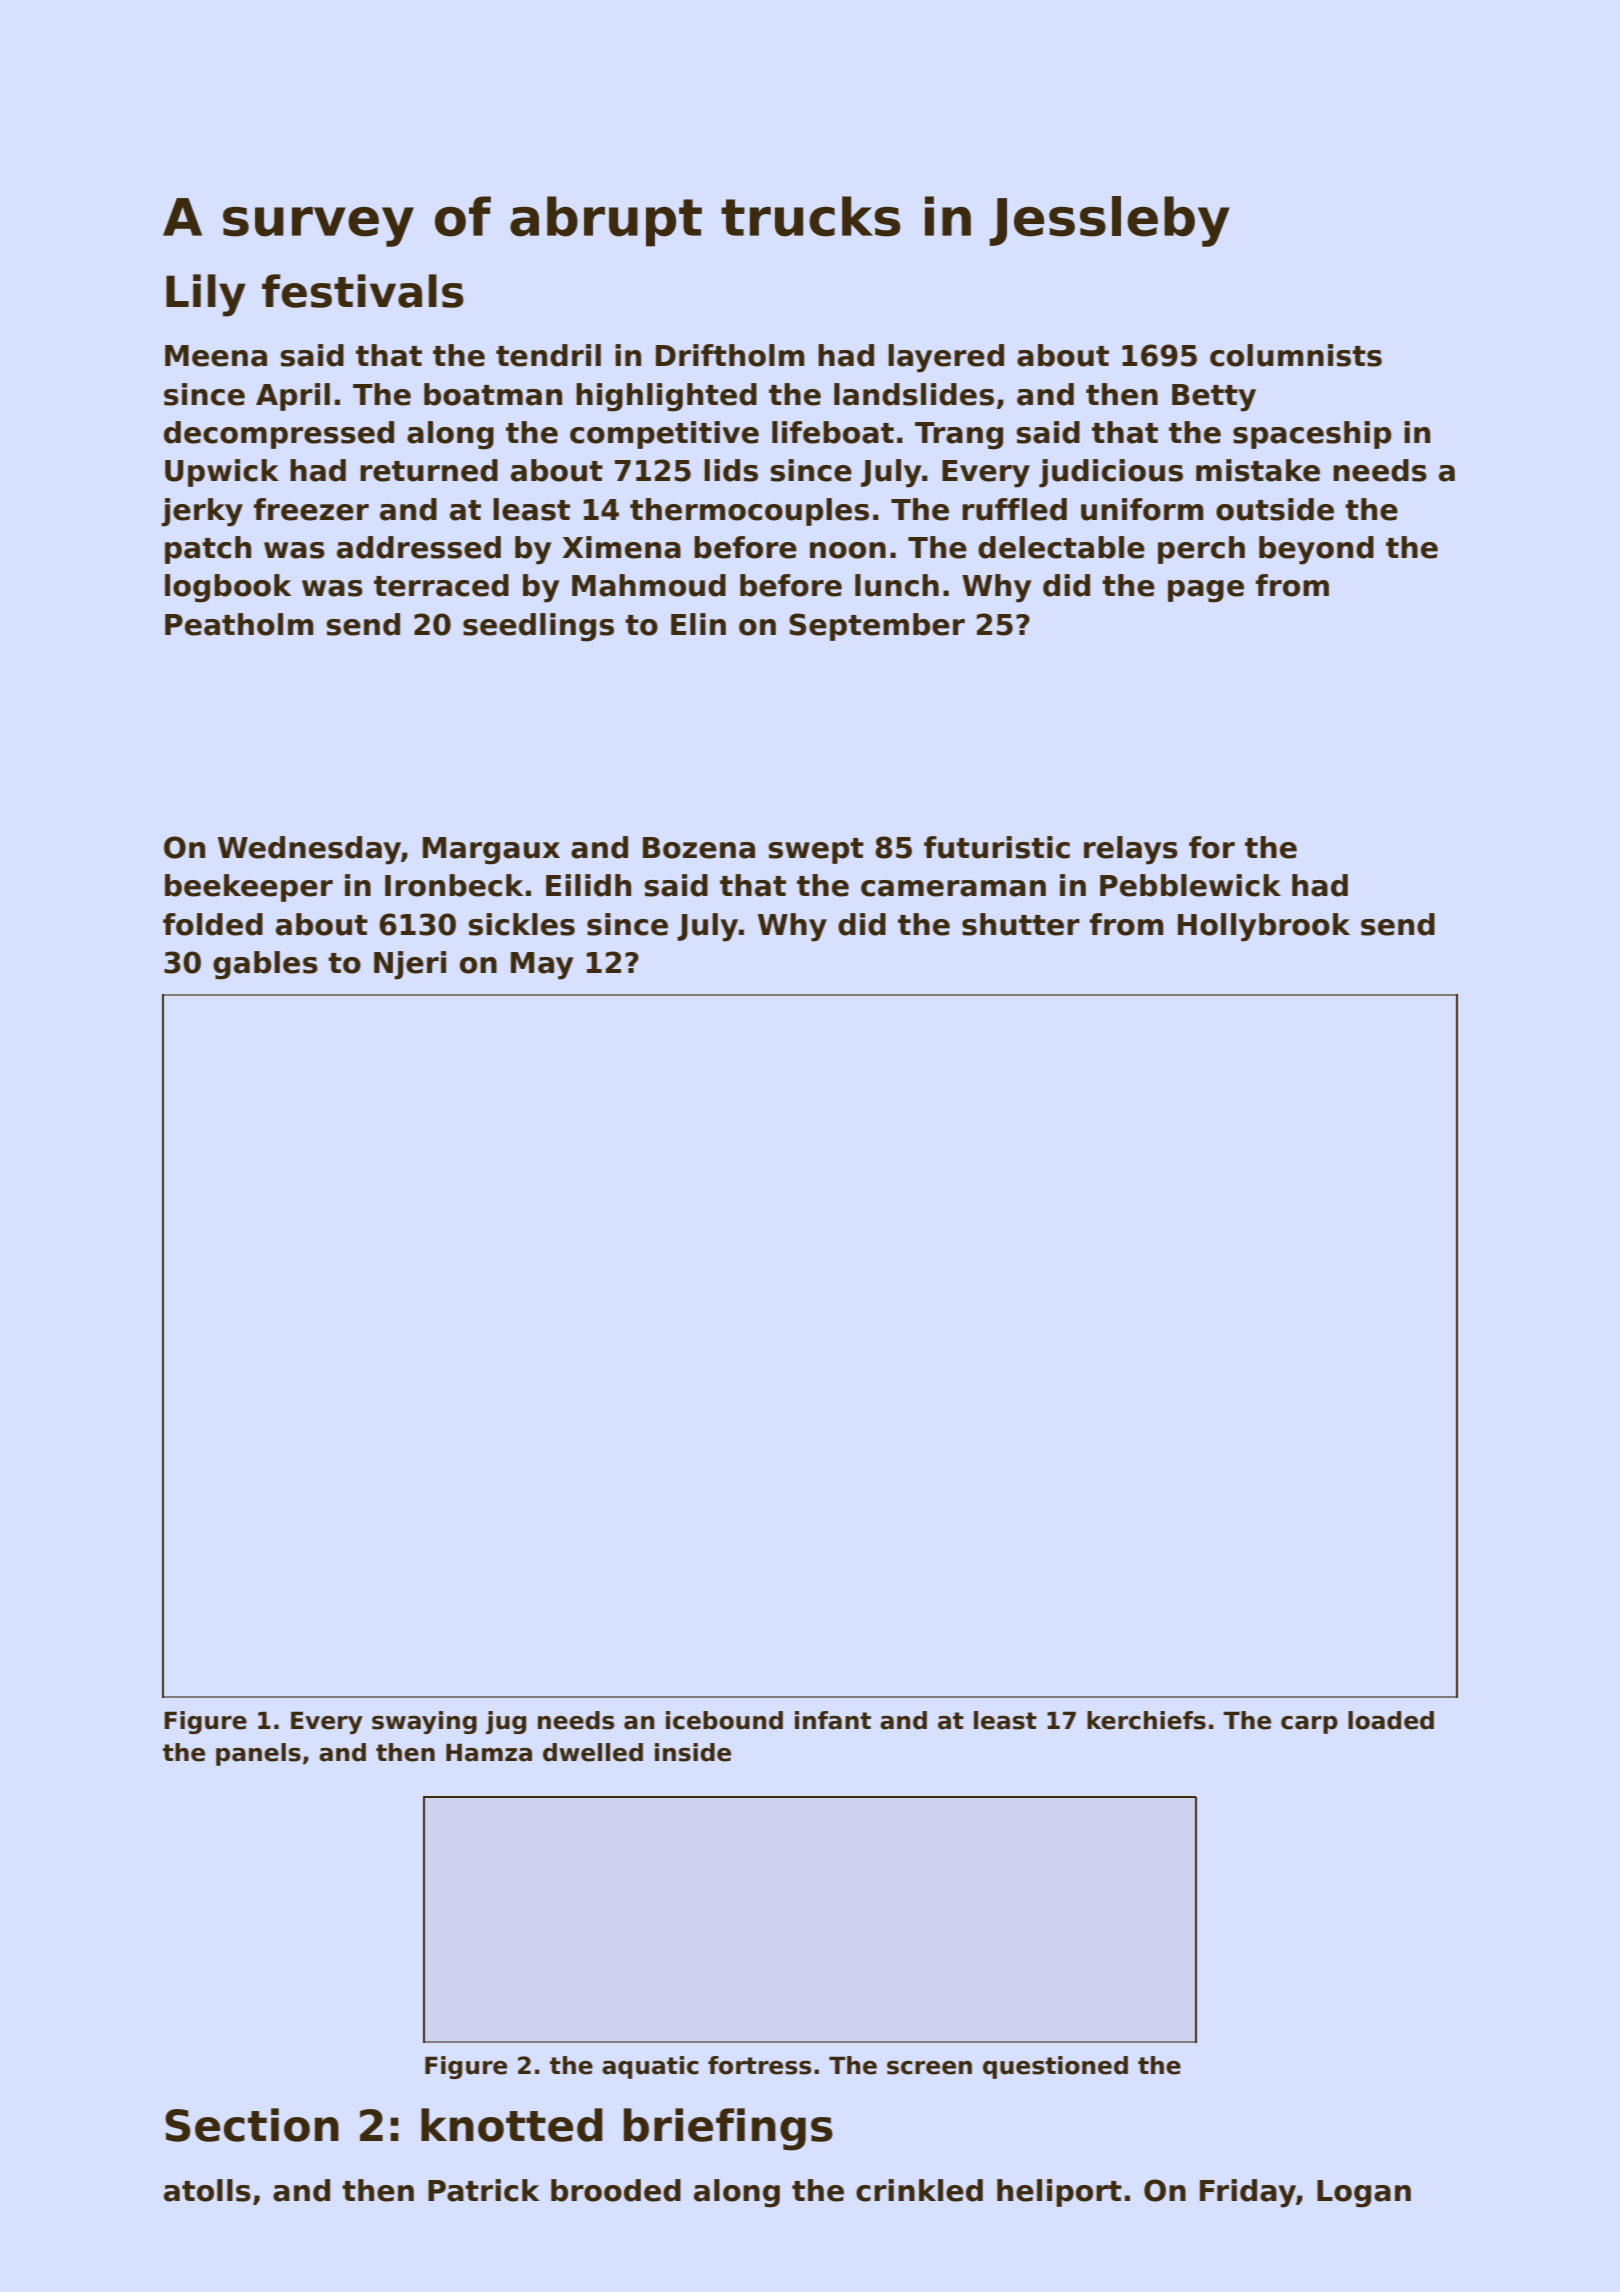 Image resolution: width=1620 pixels, height=2292 pixels. Describe the element at coordinates (363, 291) in the screenshot. I see `festivals` at that location.
